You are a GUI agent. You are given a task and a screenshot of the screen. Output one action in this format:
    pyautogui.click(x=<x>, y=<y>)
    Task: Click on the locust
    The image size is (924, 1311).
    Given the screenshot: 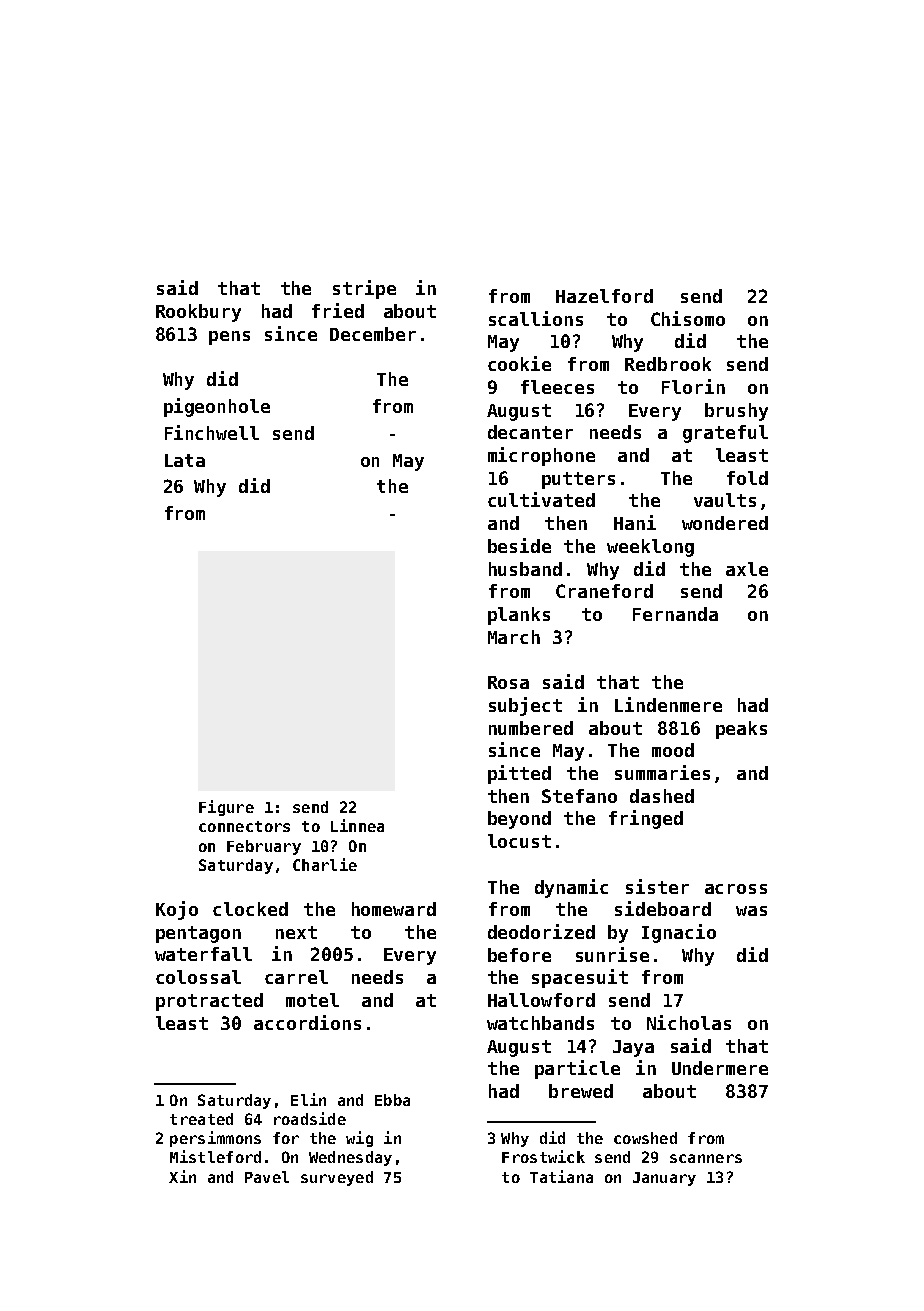 What is the action you would take?
    pyautogui.click(x=519, y=841)
